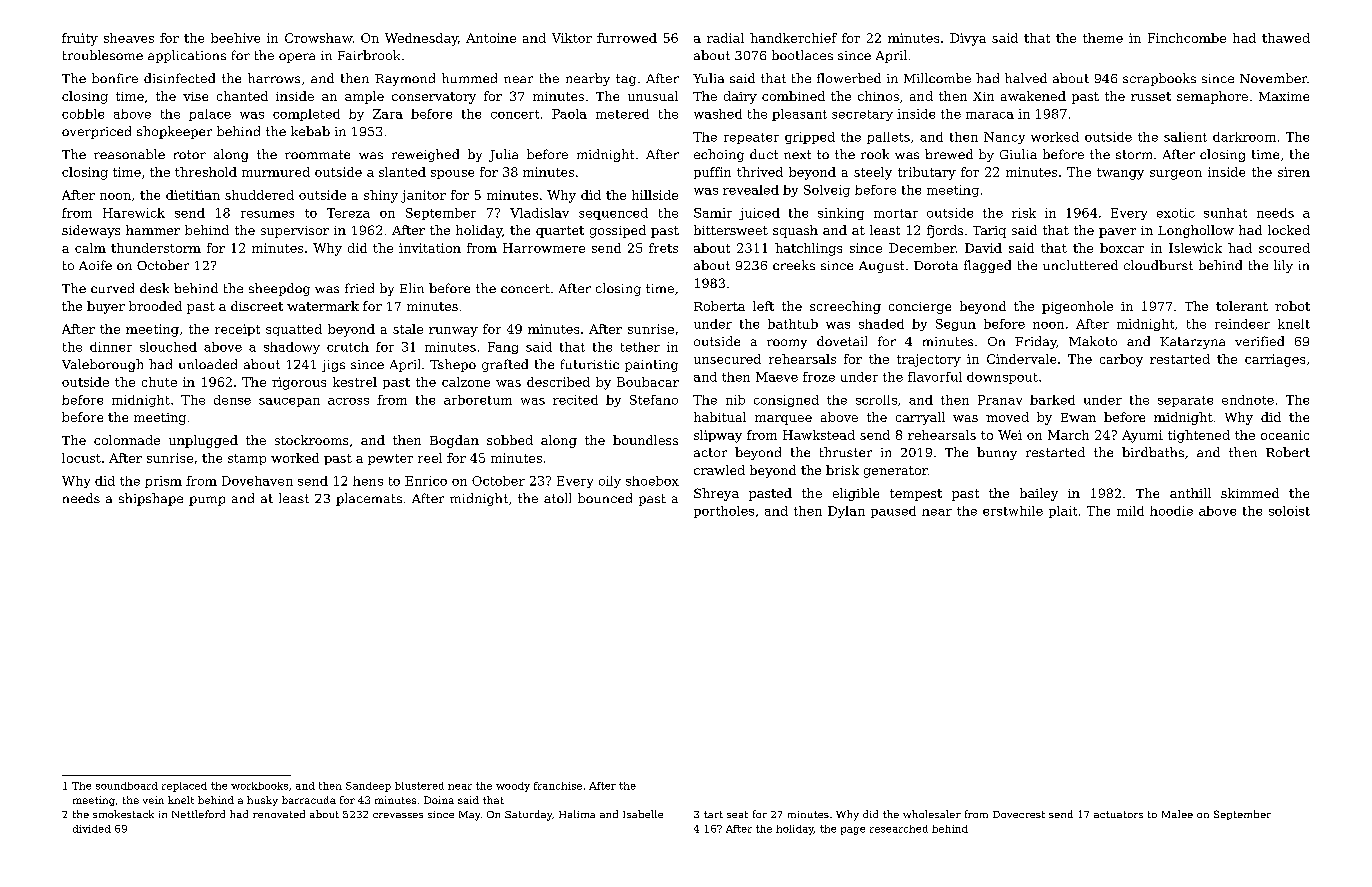  Describe the element at coordinates (802, 55) in the page. I see `bootlaces` at that location.
